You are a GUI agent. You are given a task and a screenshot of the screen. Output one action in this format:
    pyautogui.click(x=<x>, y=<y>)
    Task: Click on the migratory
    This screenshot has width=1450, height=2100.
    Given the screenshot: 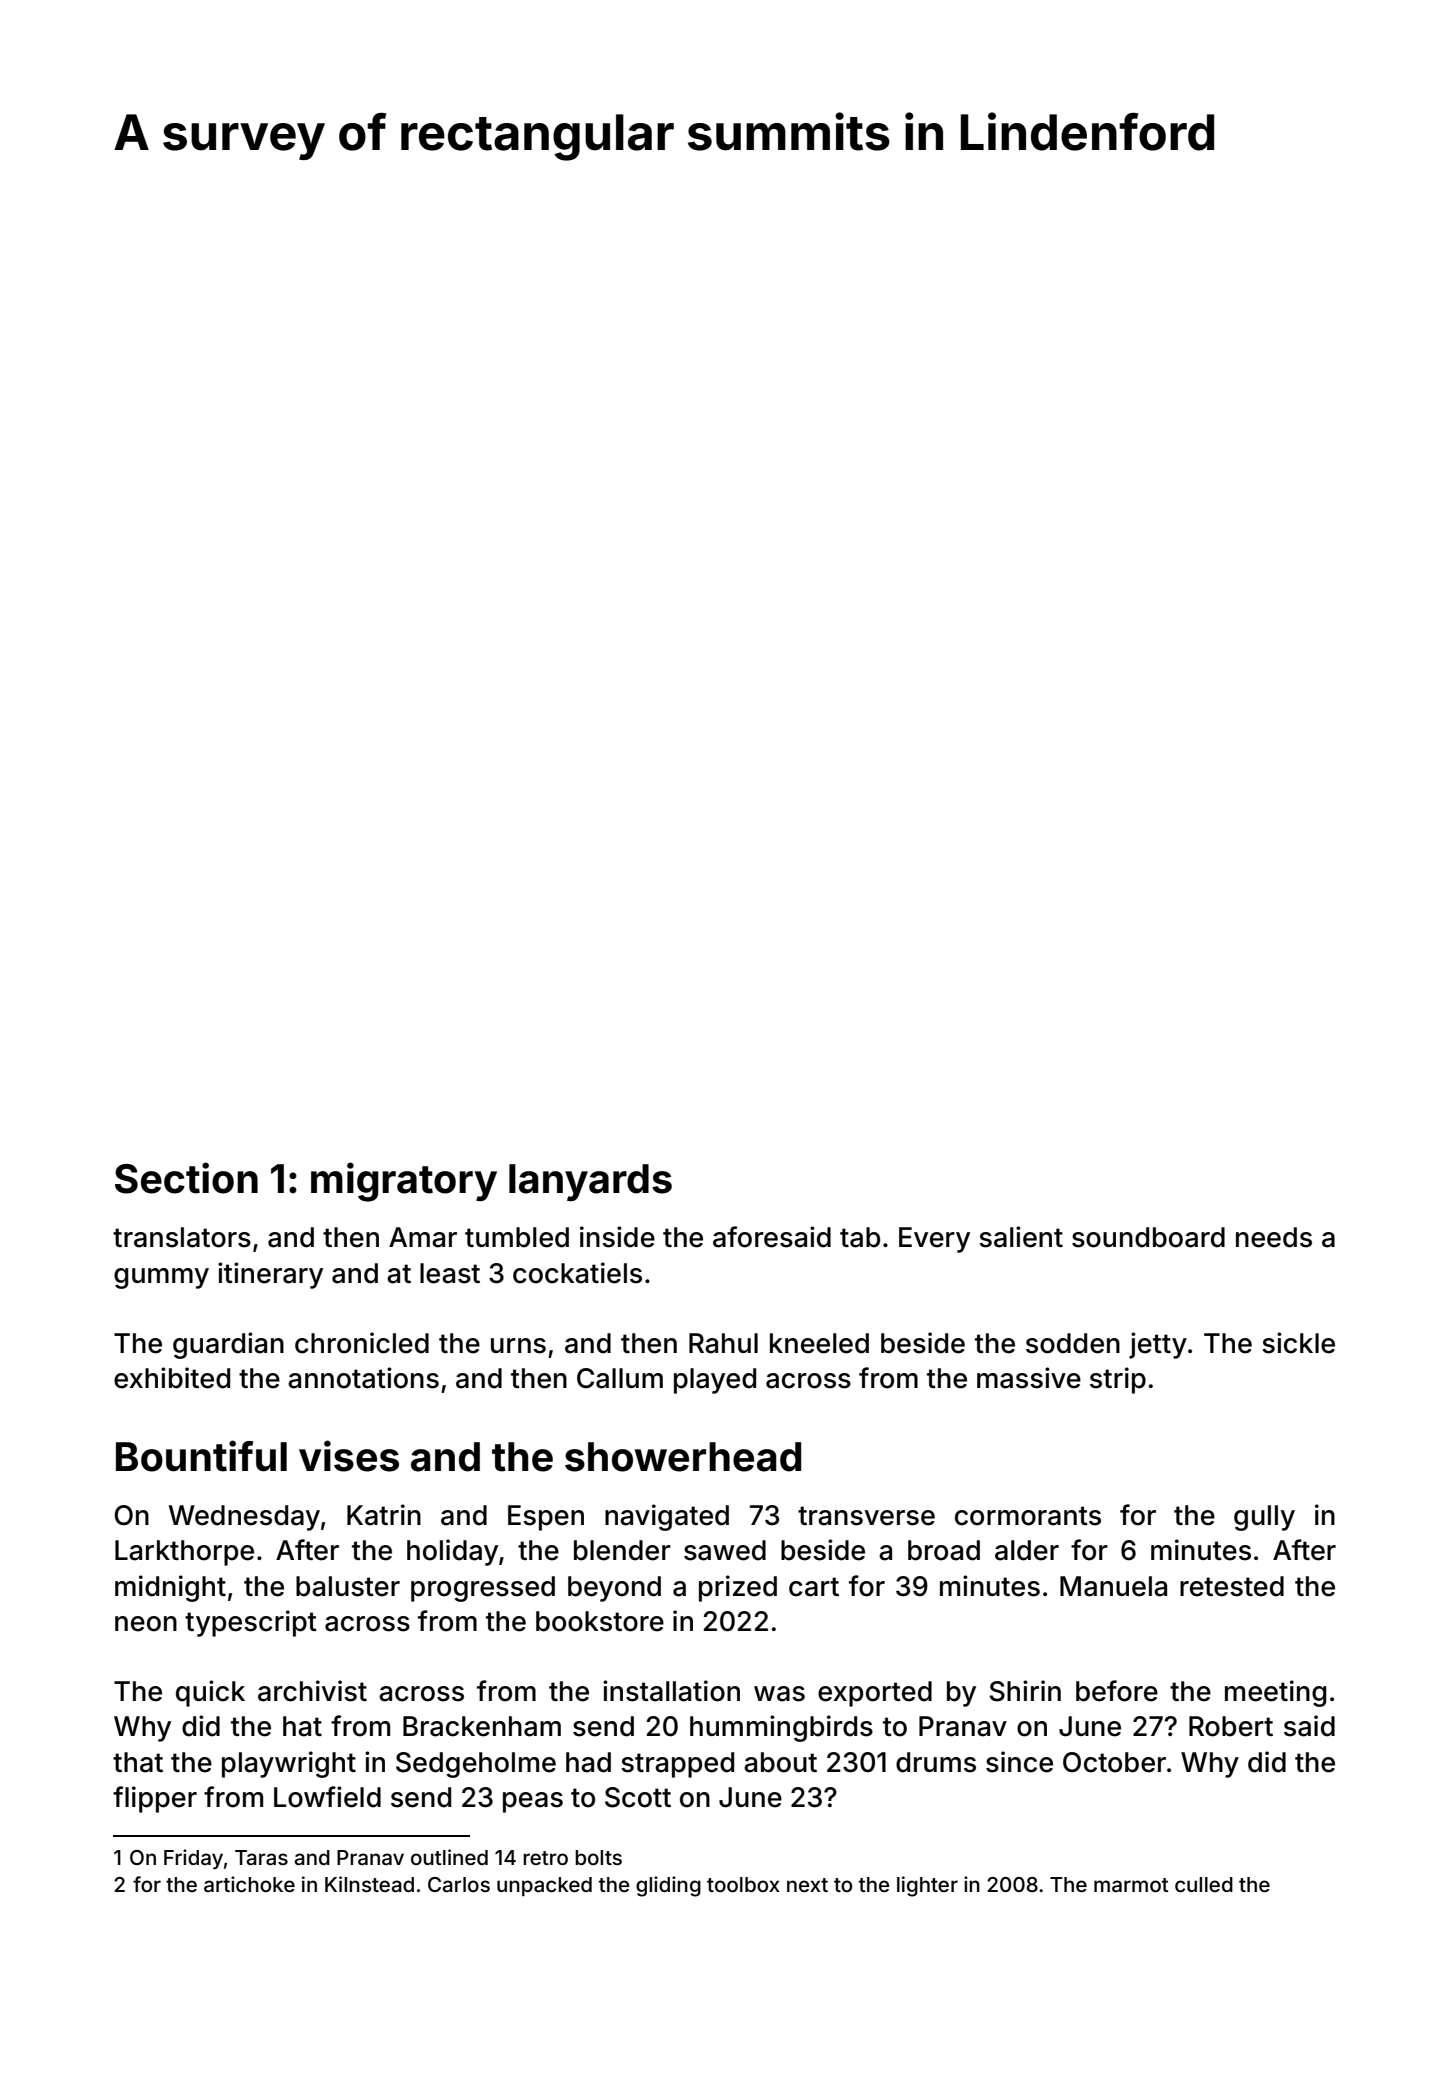 What is the action you would take?
    pyautogui.click(x=404, y=1182)
